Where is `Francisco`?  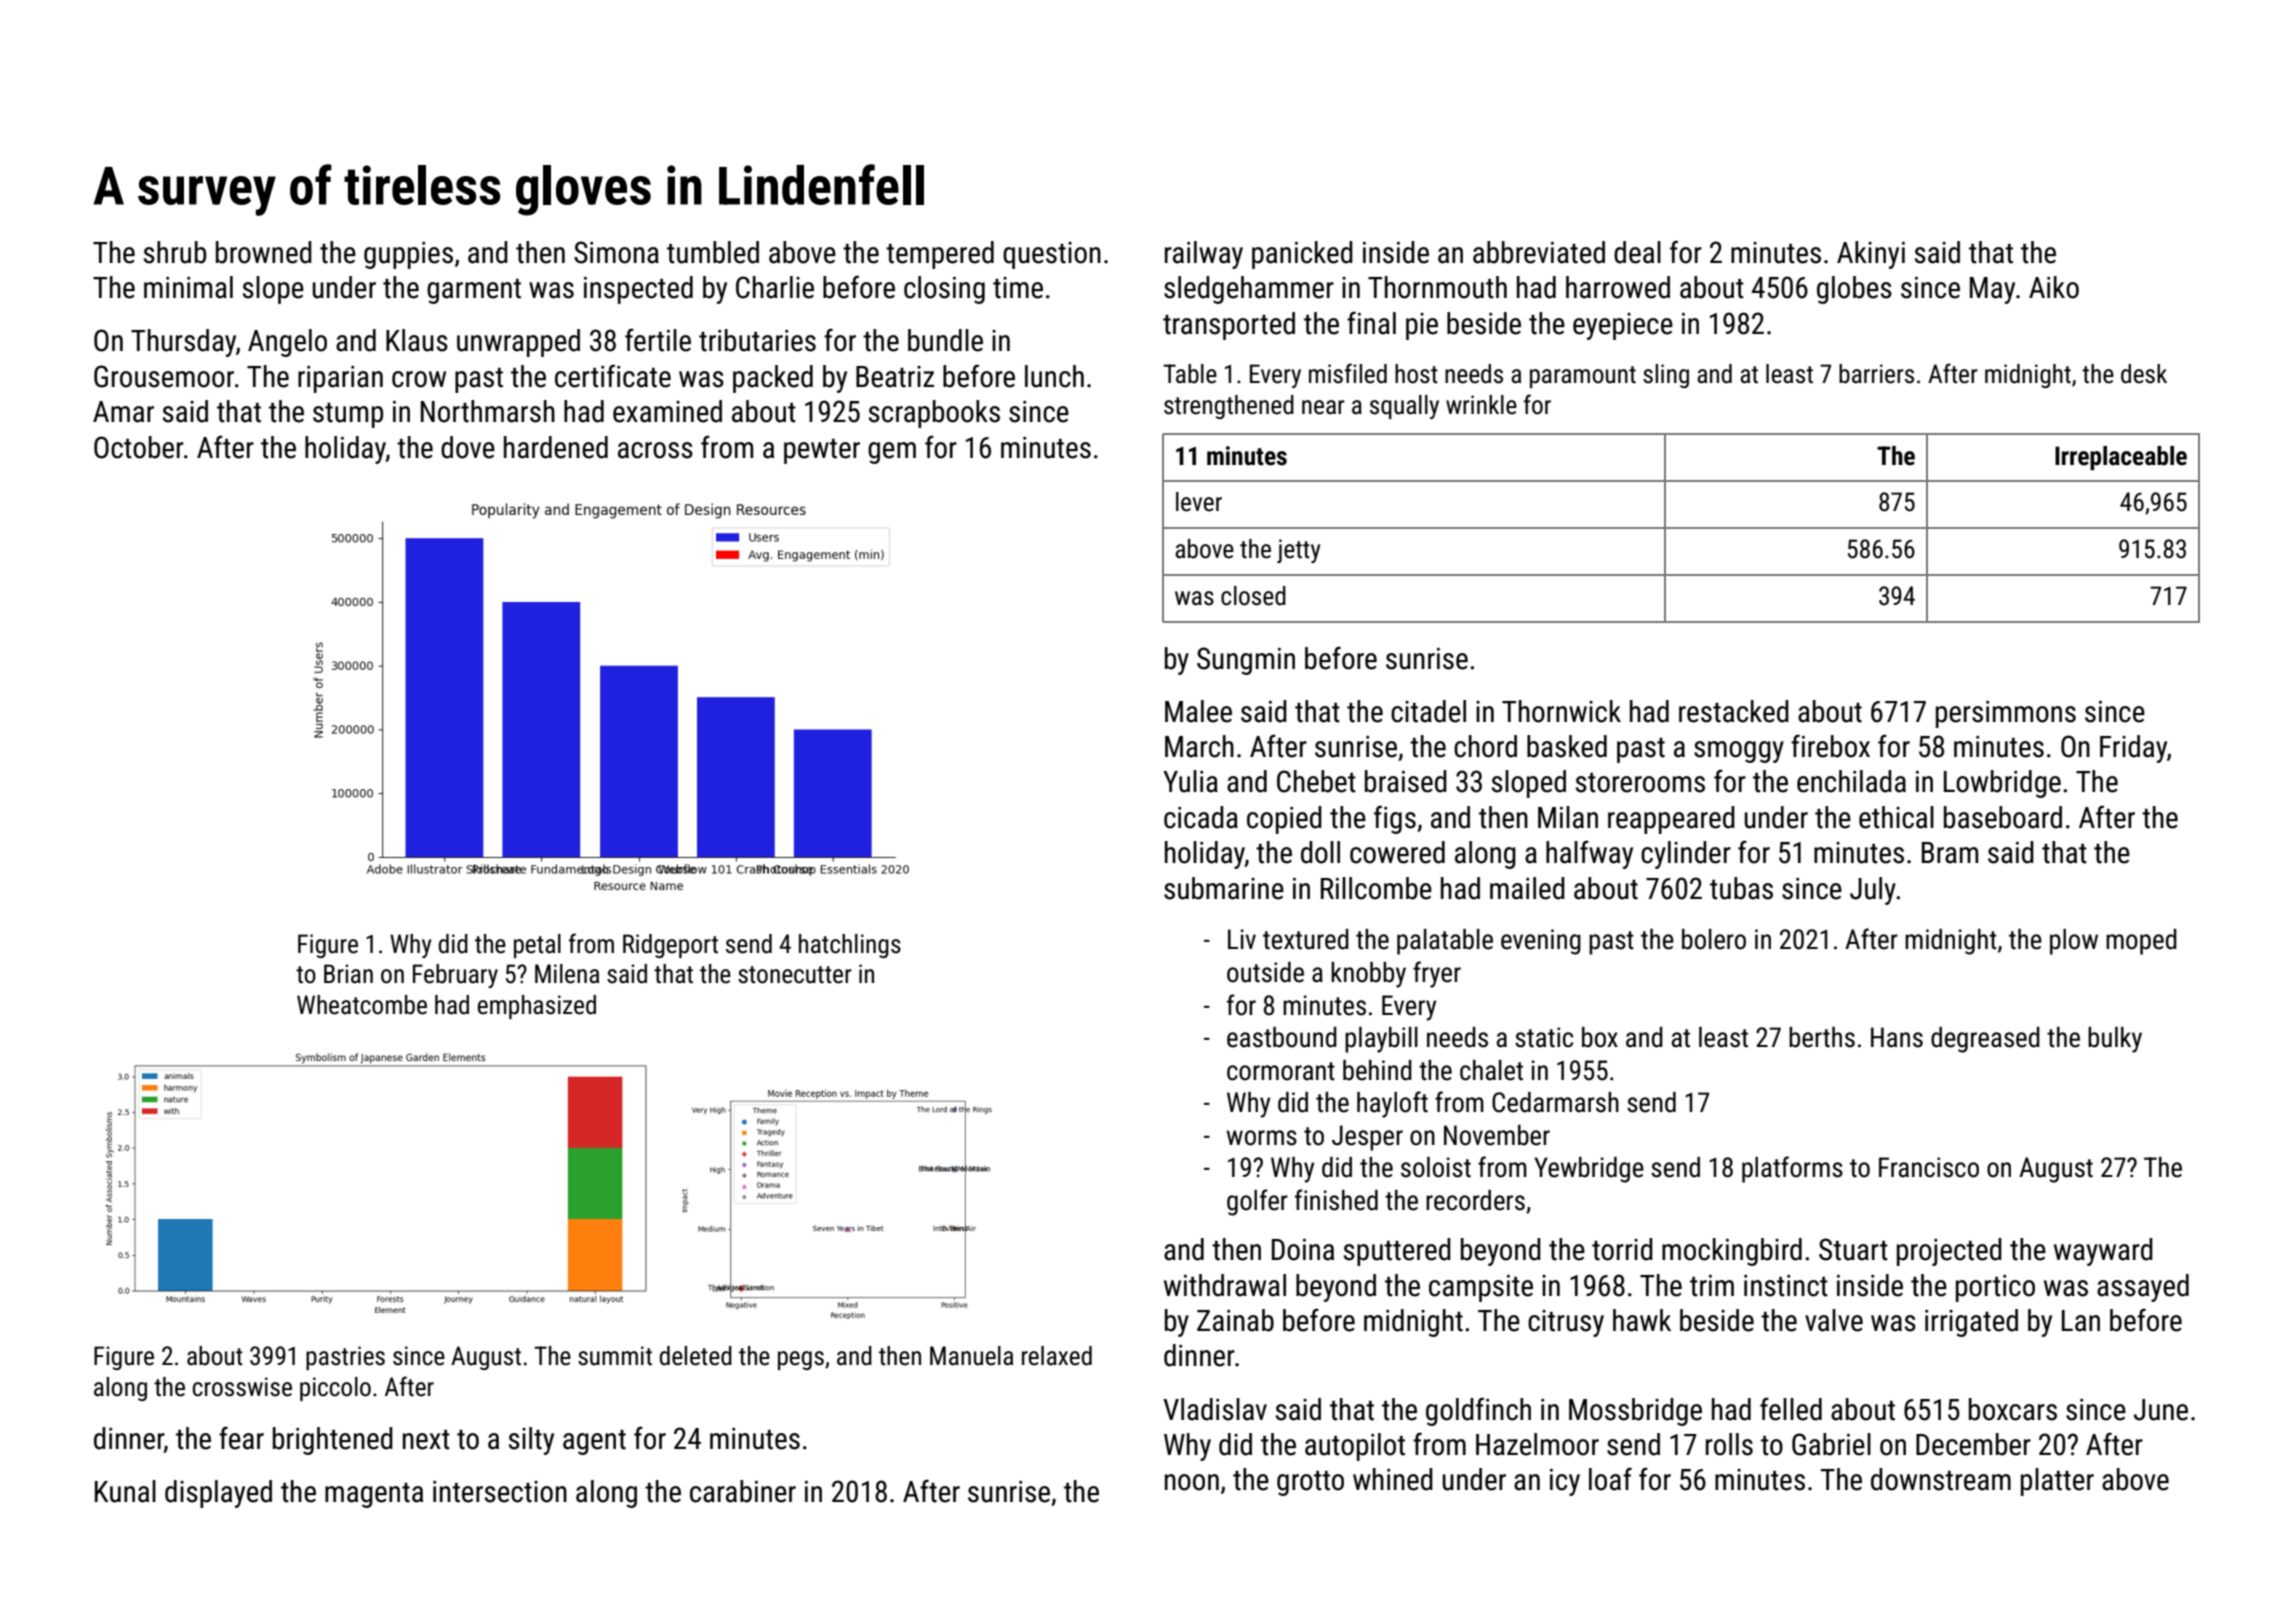
Francisco is located at coordinates (1929, 1167).
